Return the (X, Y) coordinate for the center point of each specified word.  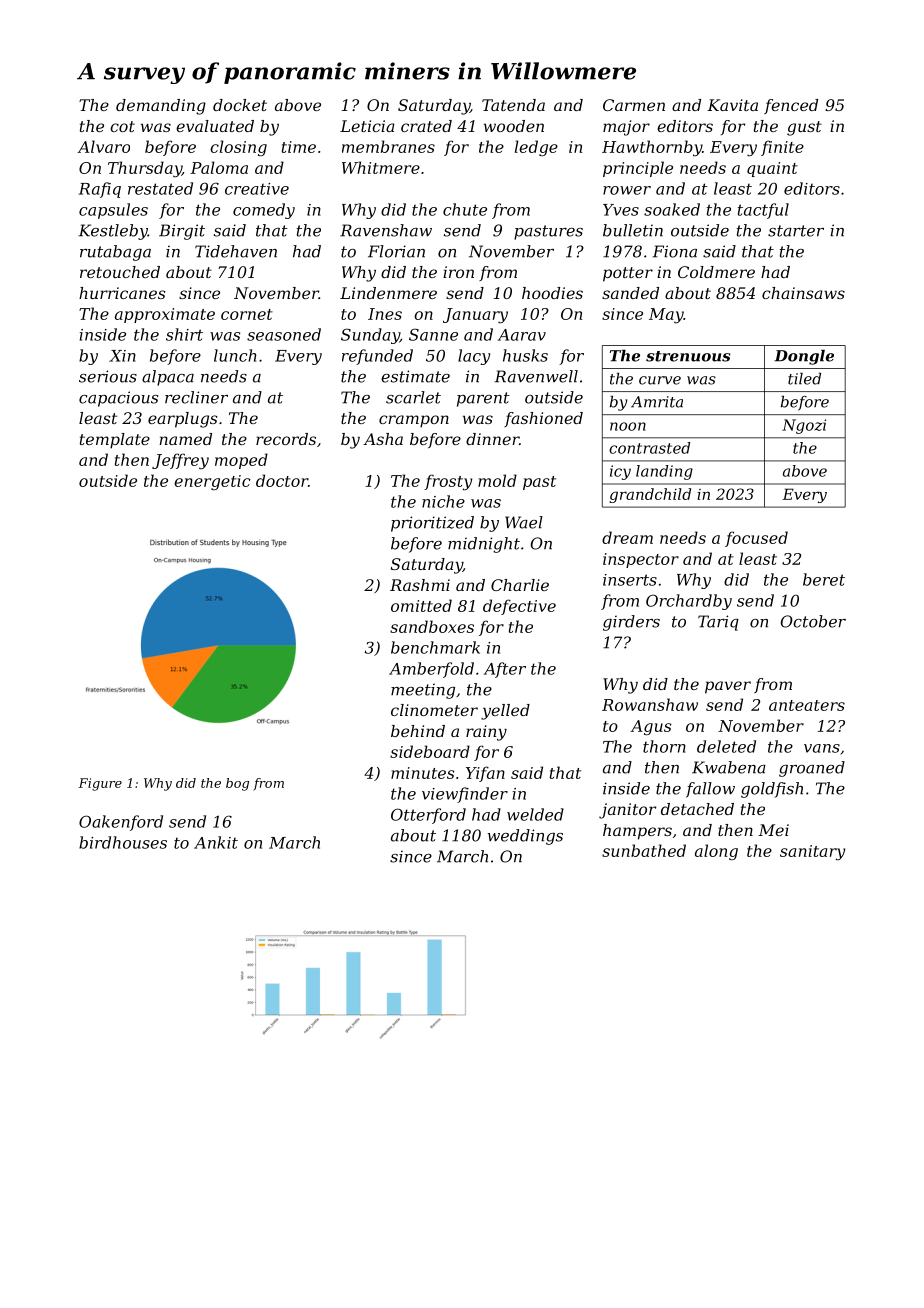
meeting (423, 691)
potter (628, 274)
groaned (812, 769)
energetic (212, 482)
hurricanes (122, 293)
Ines (385, 314)
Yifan (485, 774)
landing (664, 472)
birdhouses (123, 842)
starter (796, 231)
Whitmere (381, 167)
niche (443, 501)
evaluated (215, 126)
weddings (525, 837)
